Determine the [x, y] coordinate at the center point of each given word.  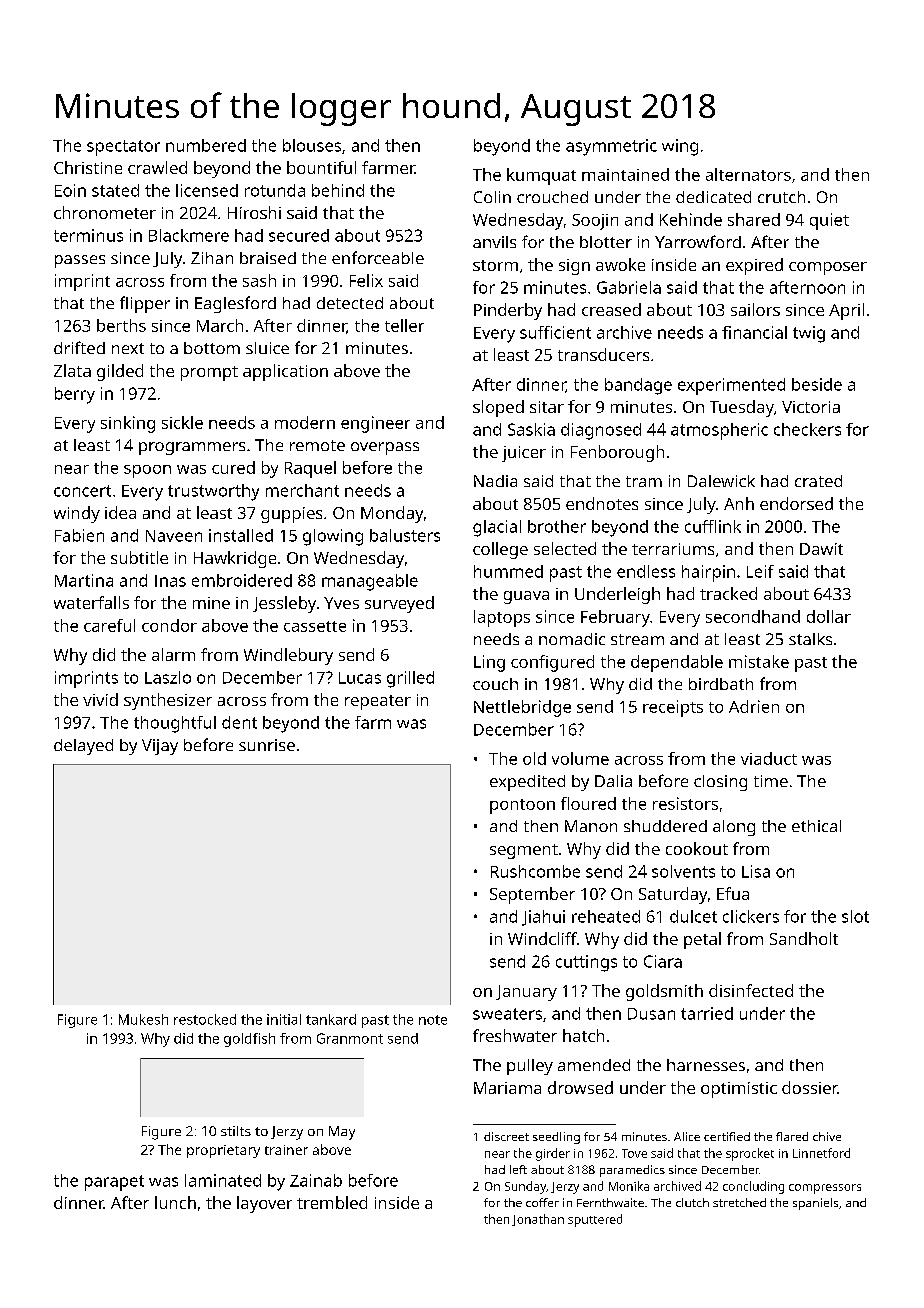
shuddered [665, 826]
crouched [552, 197]
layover [264, 1204]
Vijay [160, 747]
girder [553, 1154]
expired [754, 266]
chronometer [105, 212]
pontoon [522, 806]
